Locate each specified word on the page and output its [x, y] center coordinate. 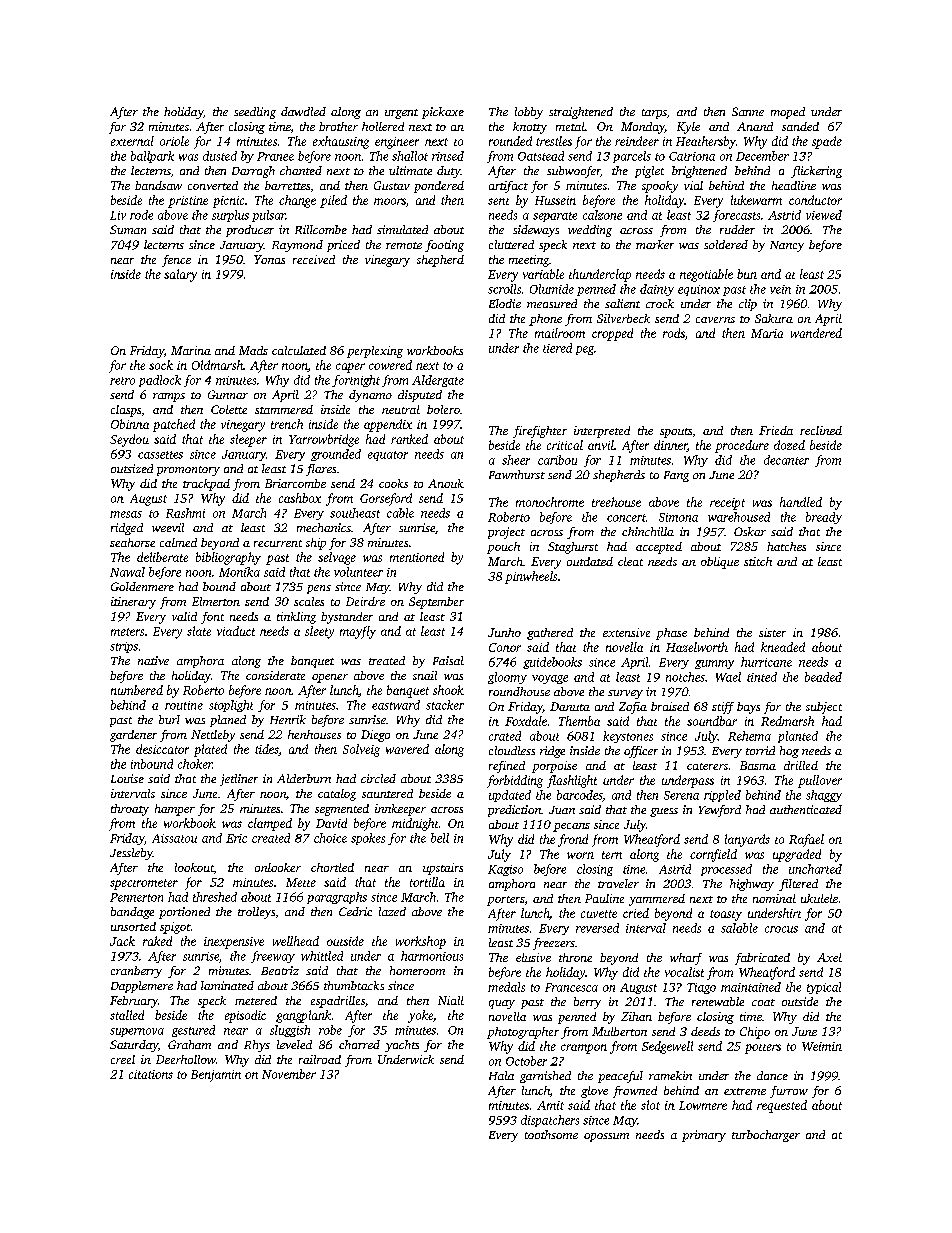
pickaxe [443, 113]
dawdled [303, 111]
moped [788, 113]
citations [151, 1074]
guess [664, 812]
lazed [392, 911]
